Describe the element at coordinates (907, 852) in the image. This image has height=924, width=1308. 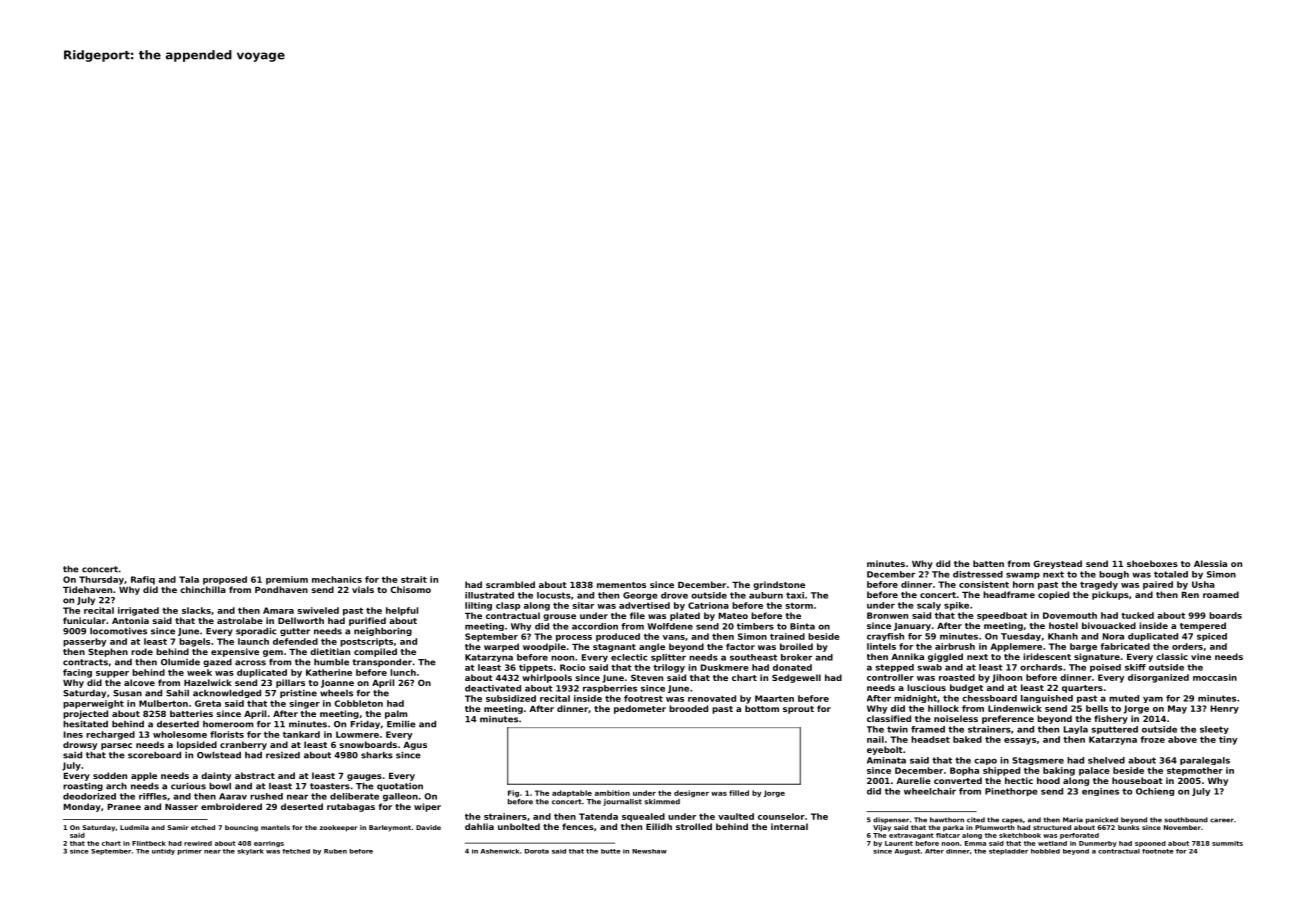
I see `August` at that location.
